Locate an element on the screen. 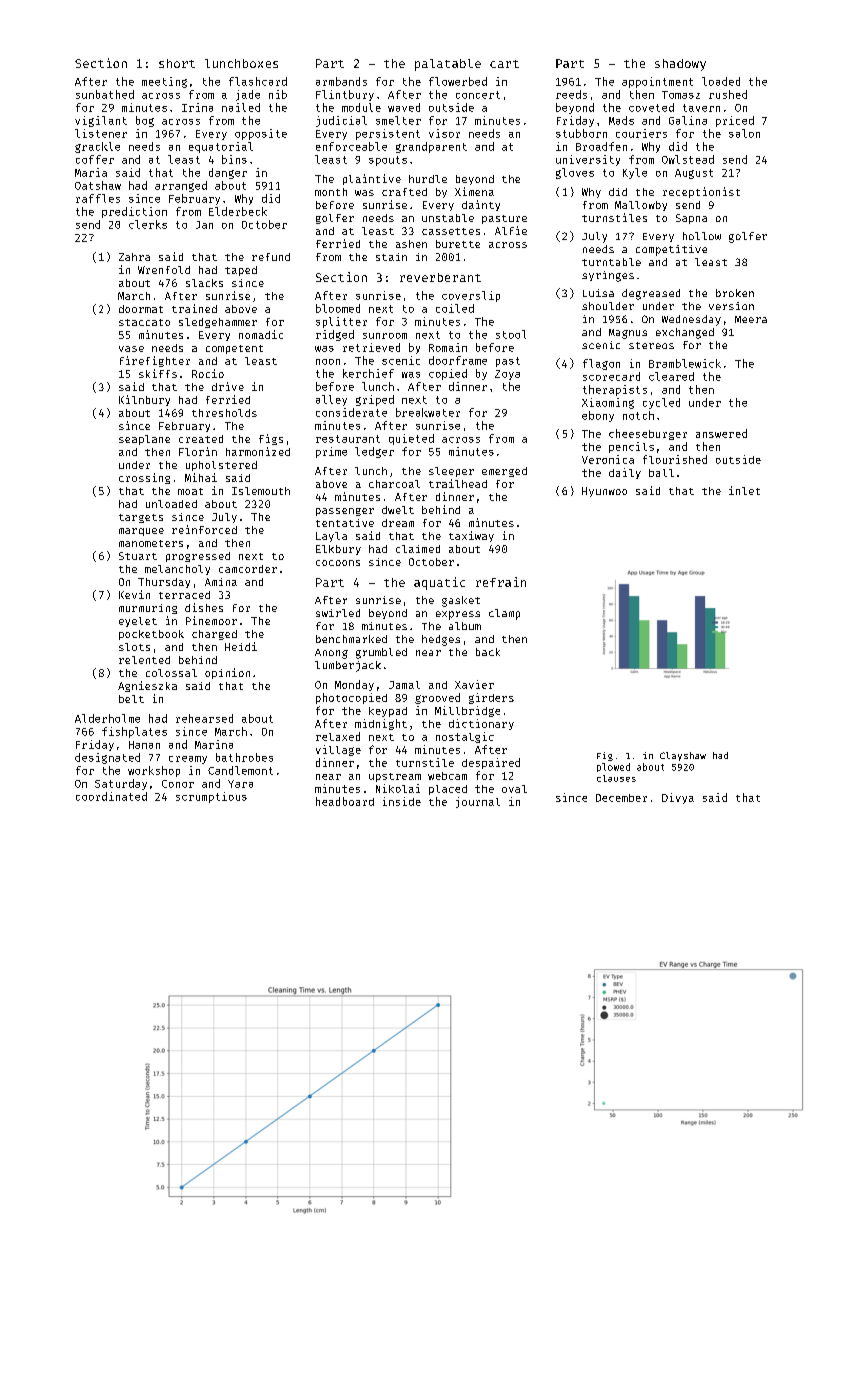 The width and height of the screenshot is (849, 1400). enforceable is located at coordinates (351, 146).
